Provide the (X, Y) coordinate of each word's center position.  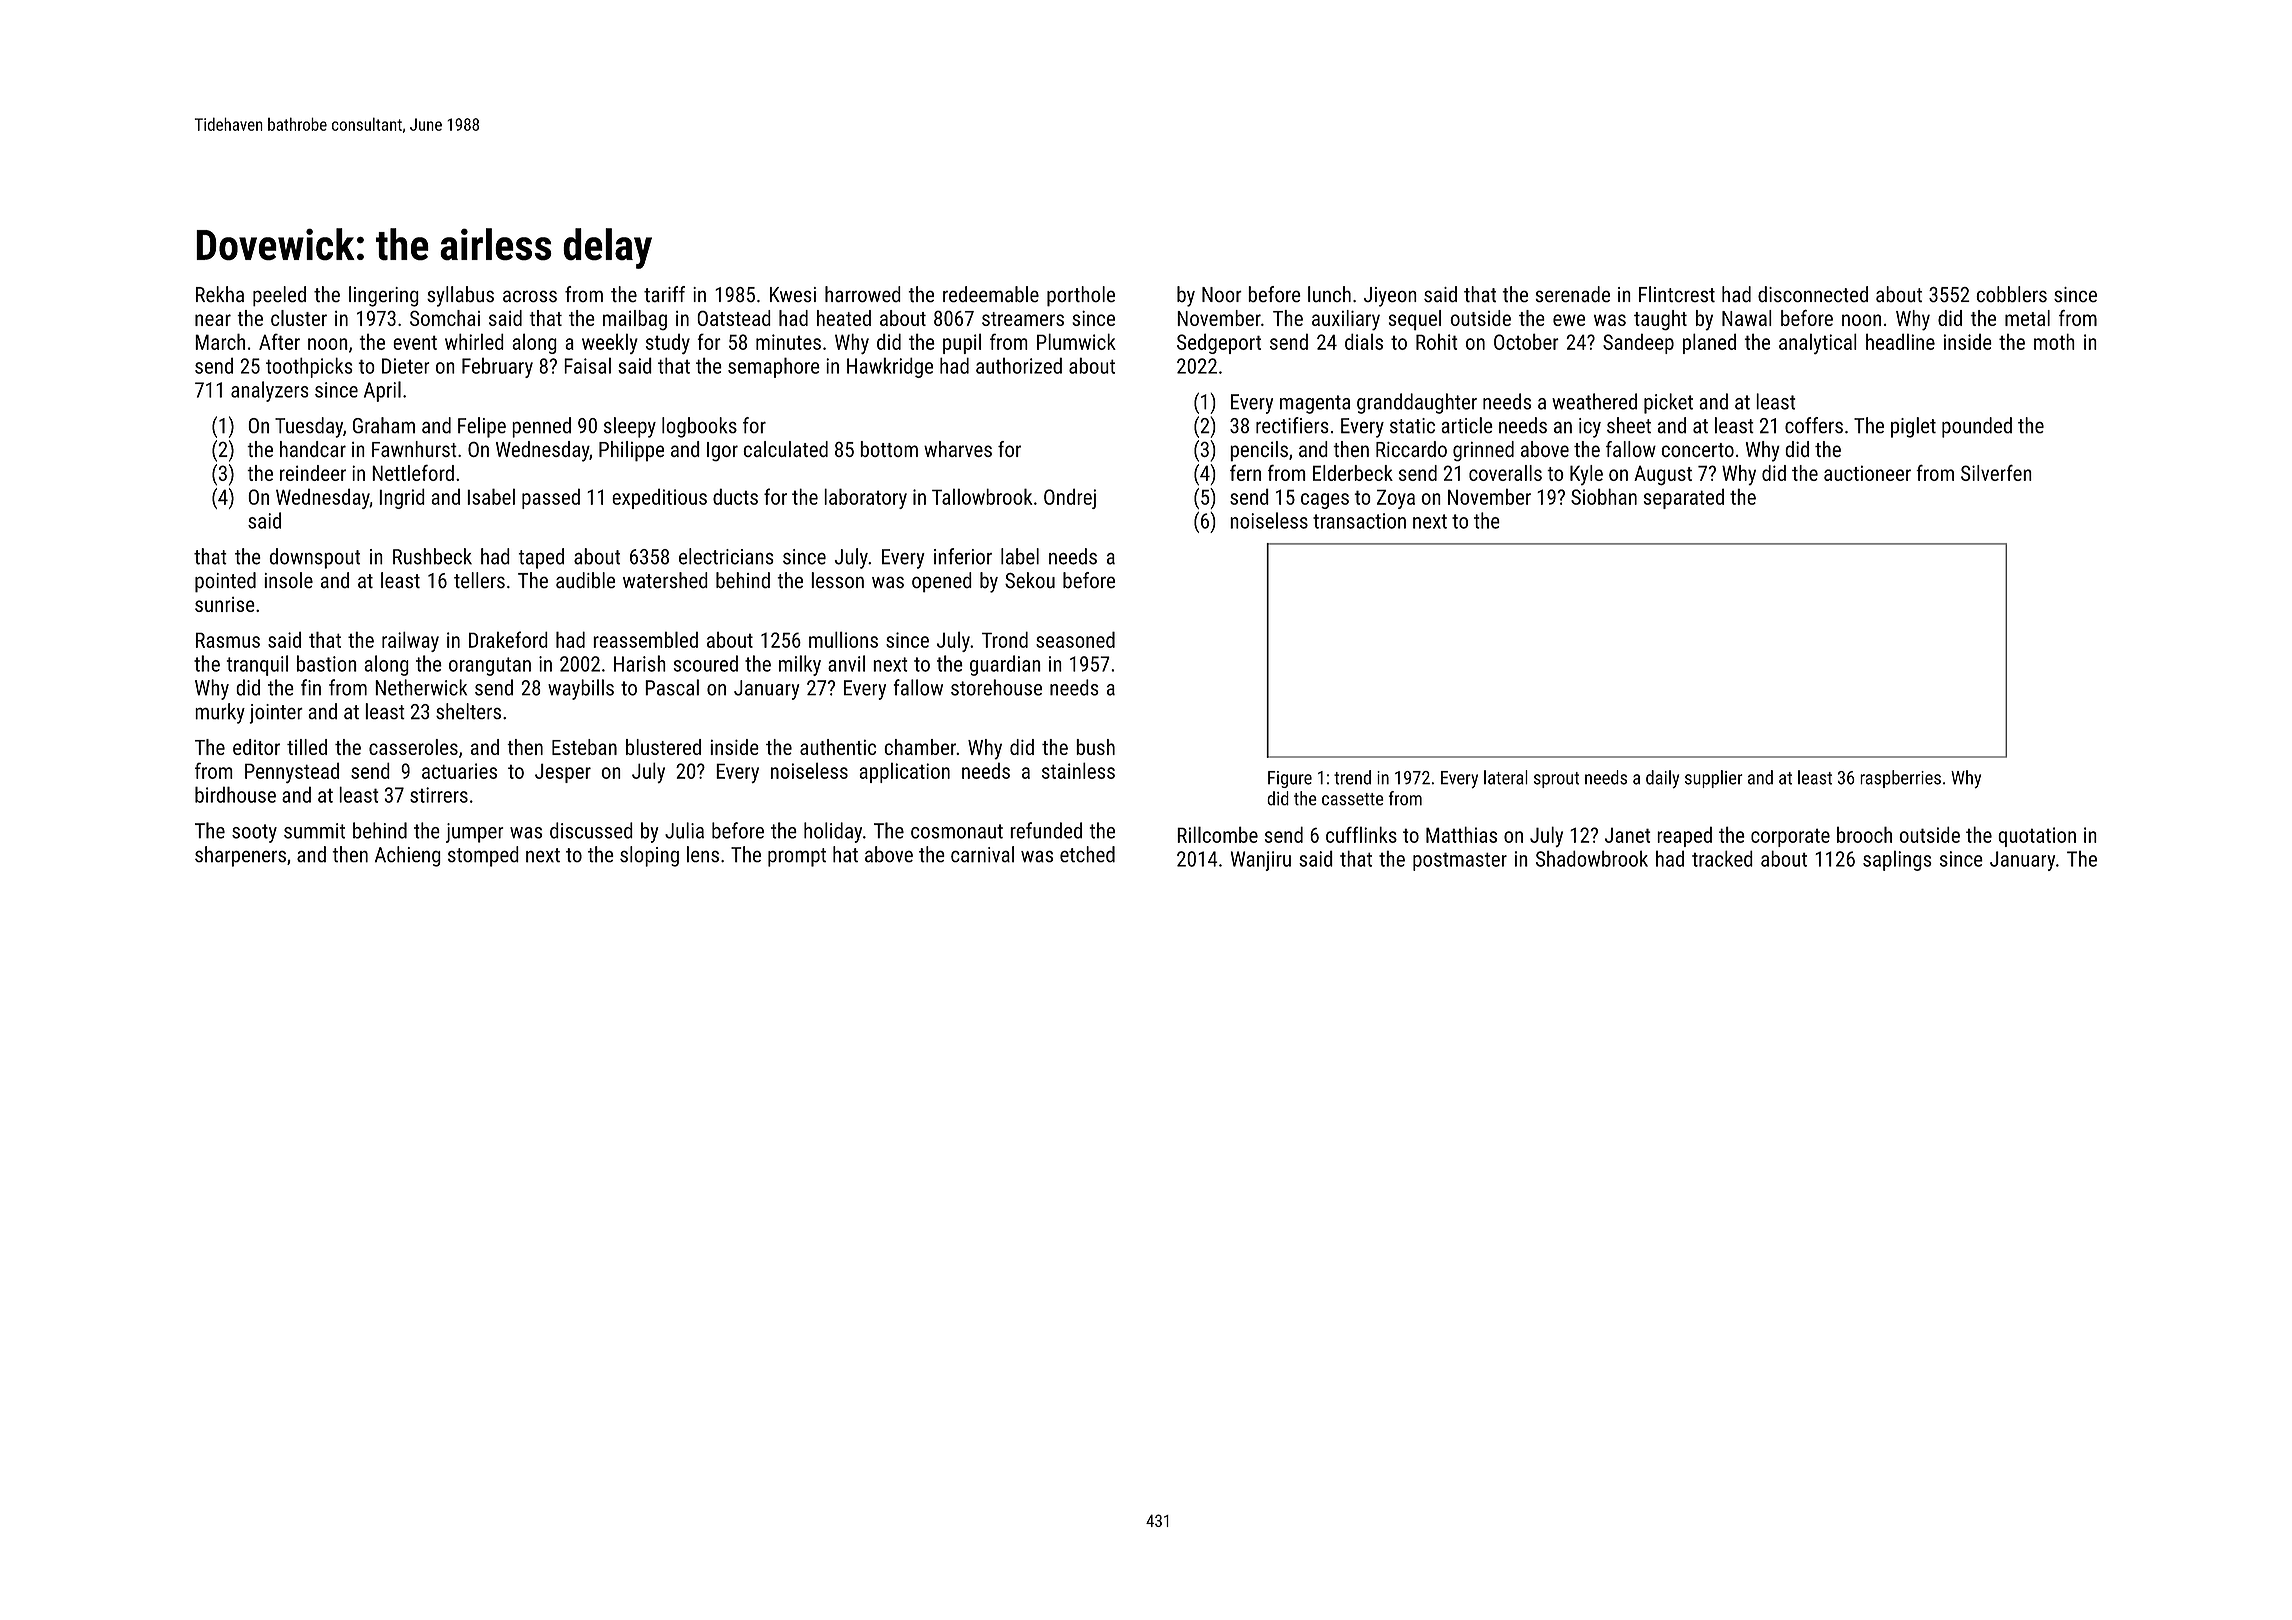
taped (541, 558)
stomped (483, 856)
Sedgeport (1219, 343)
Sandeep (1638, 343)
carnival (982, 854)
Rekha (220, 294)
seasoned (1075, 639)
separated (1684, 498)
